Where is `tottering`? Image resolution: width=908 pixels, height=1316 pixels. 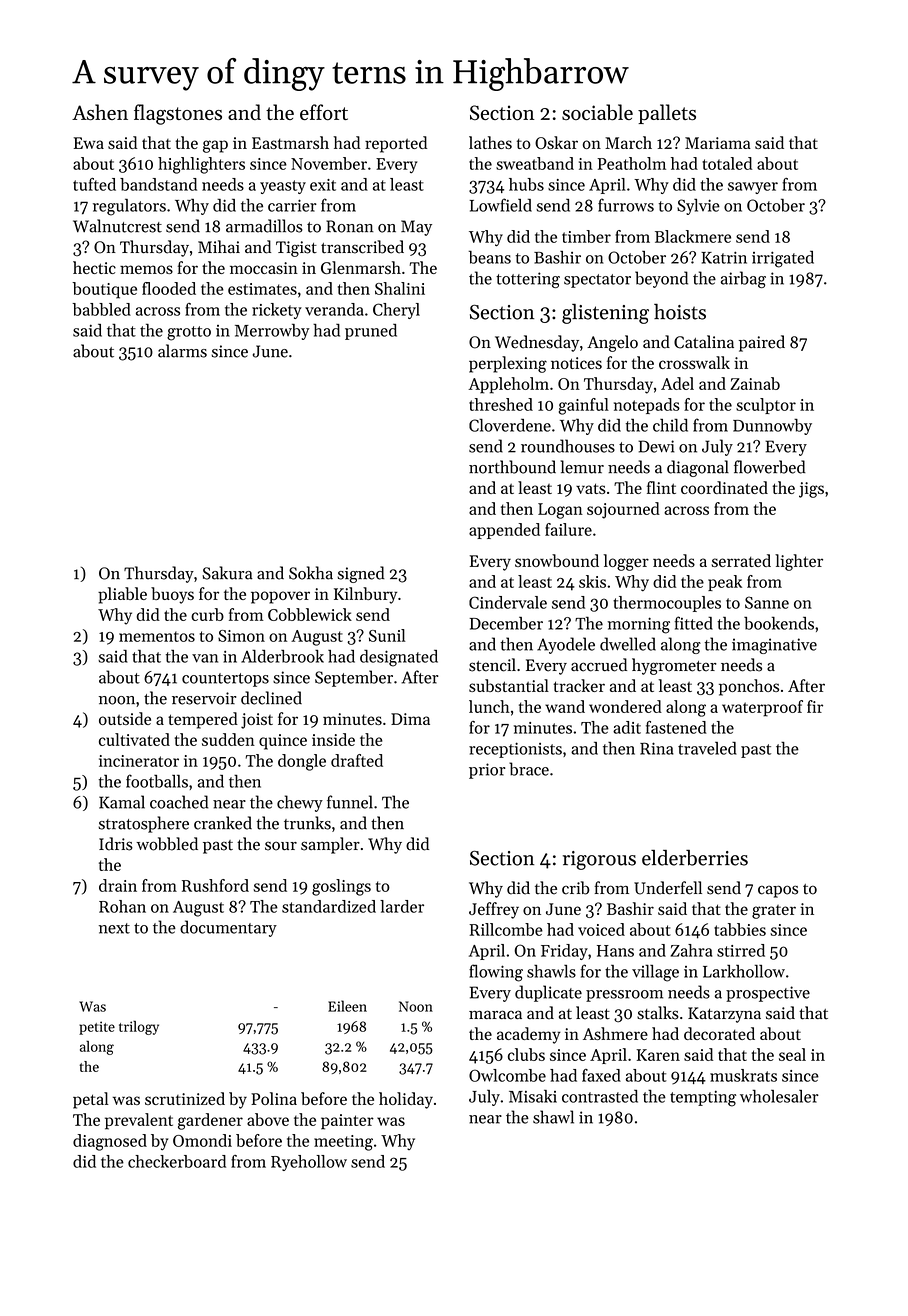
tottering is located at coordinates (528, 280).
